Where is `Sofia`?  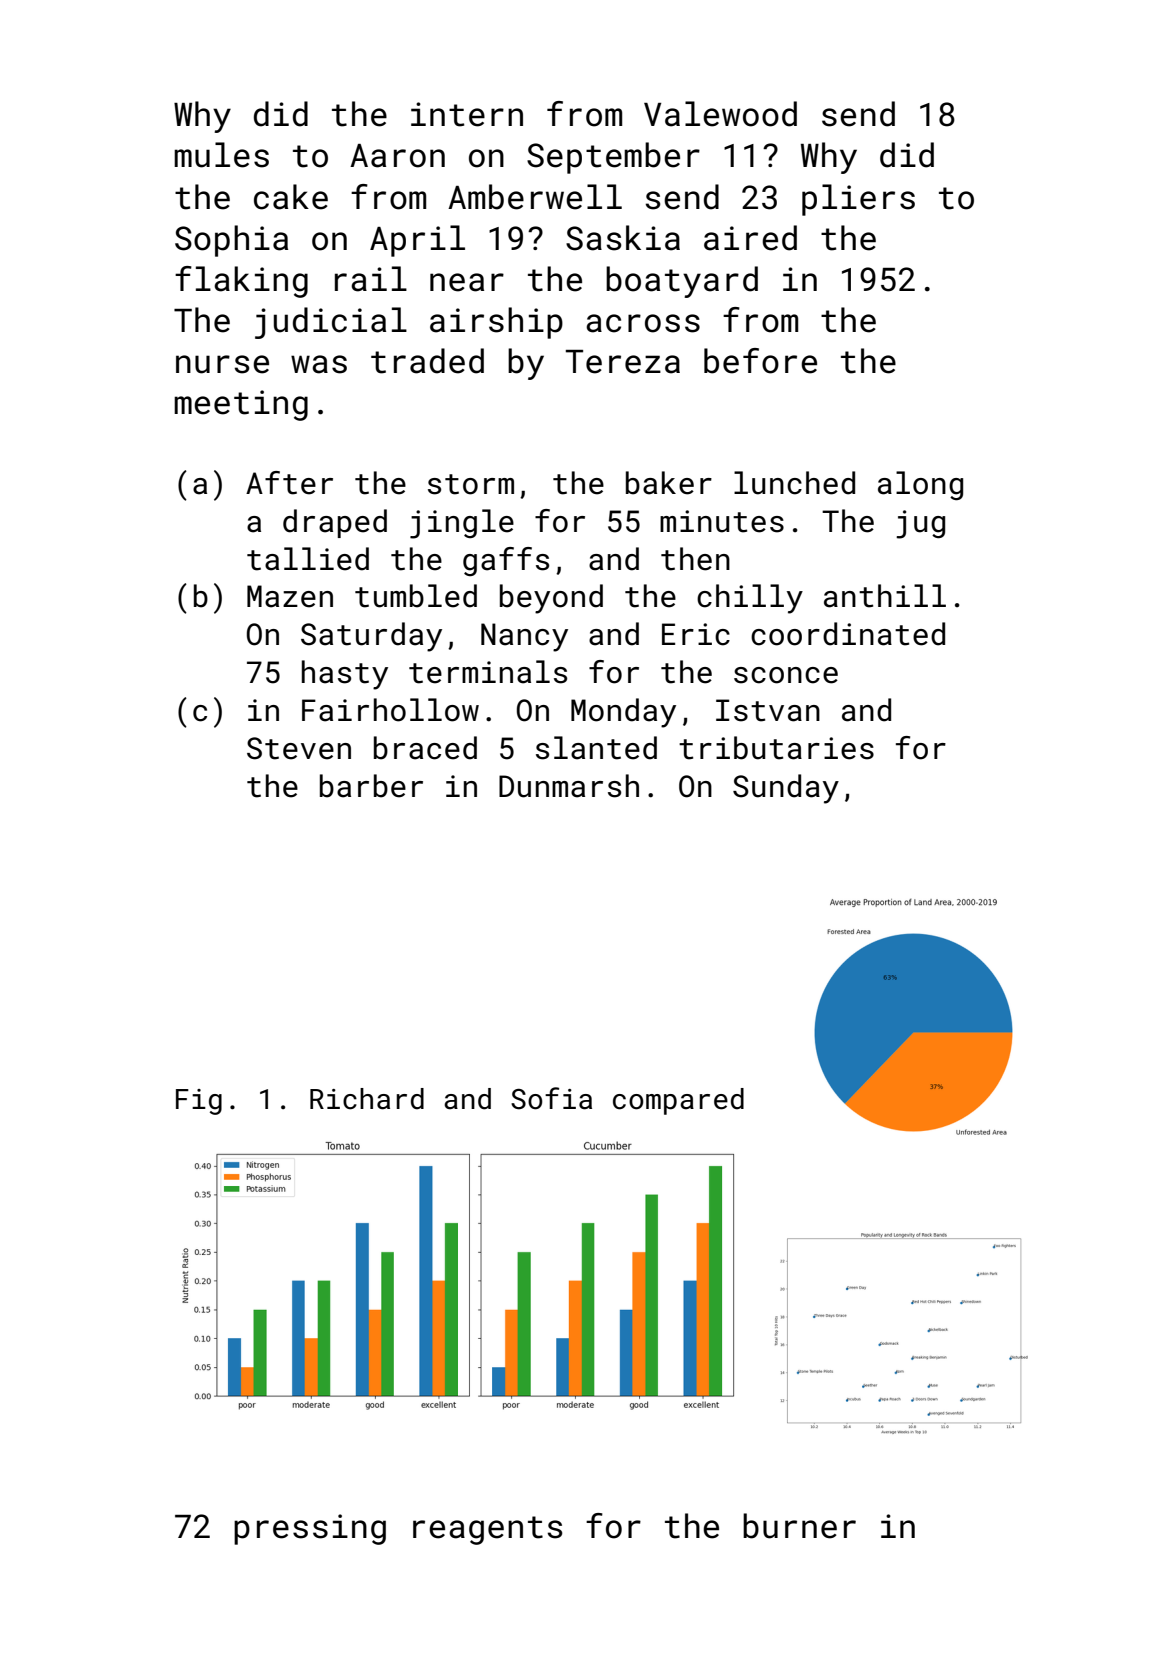
Sofia is located at coordinates (551, 1098).
